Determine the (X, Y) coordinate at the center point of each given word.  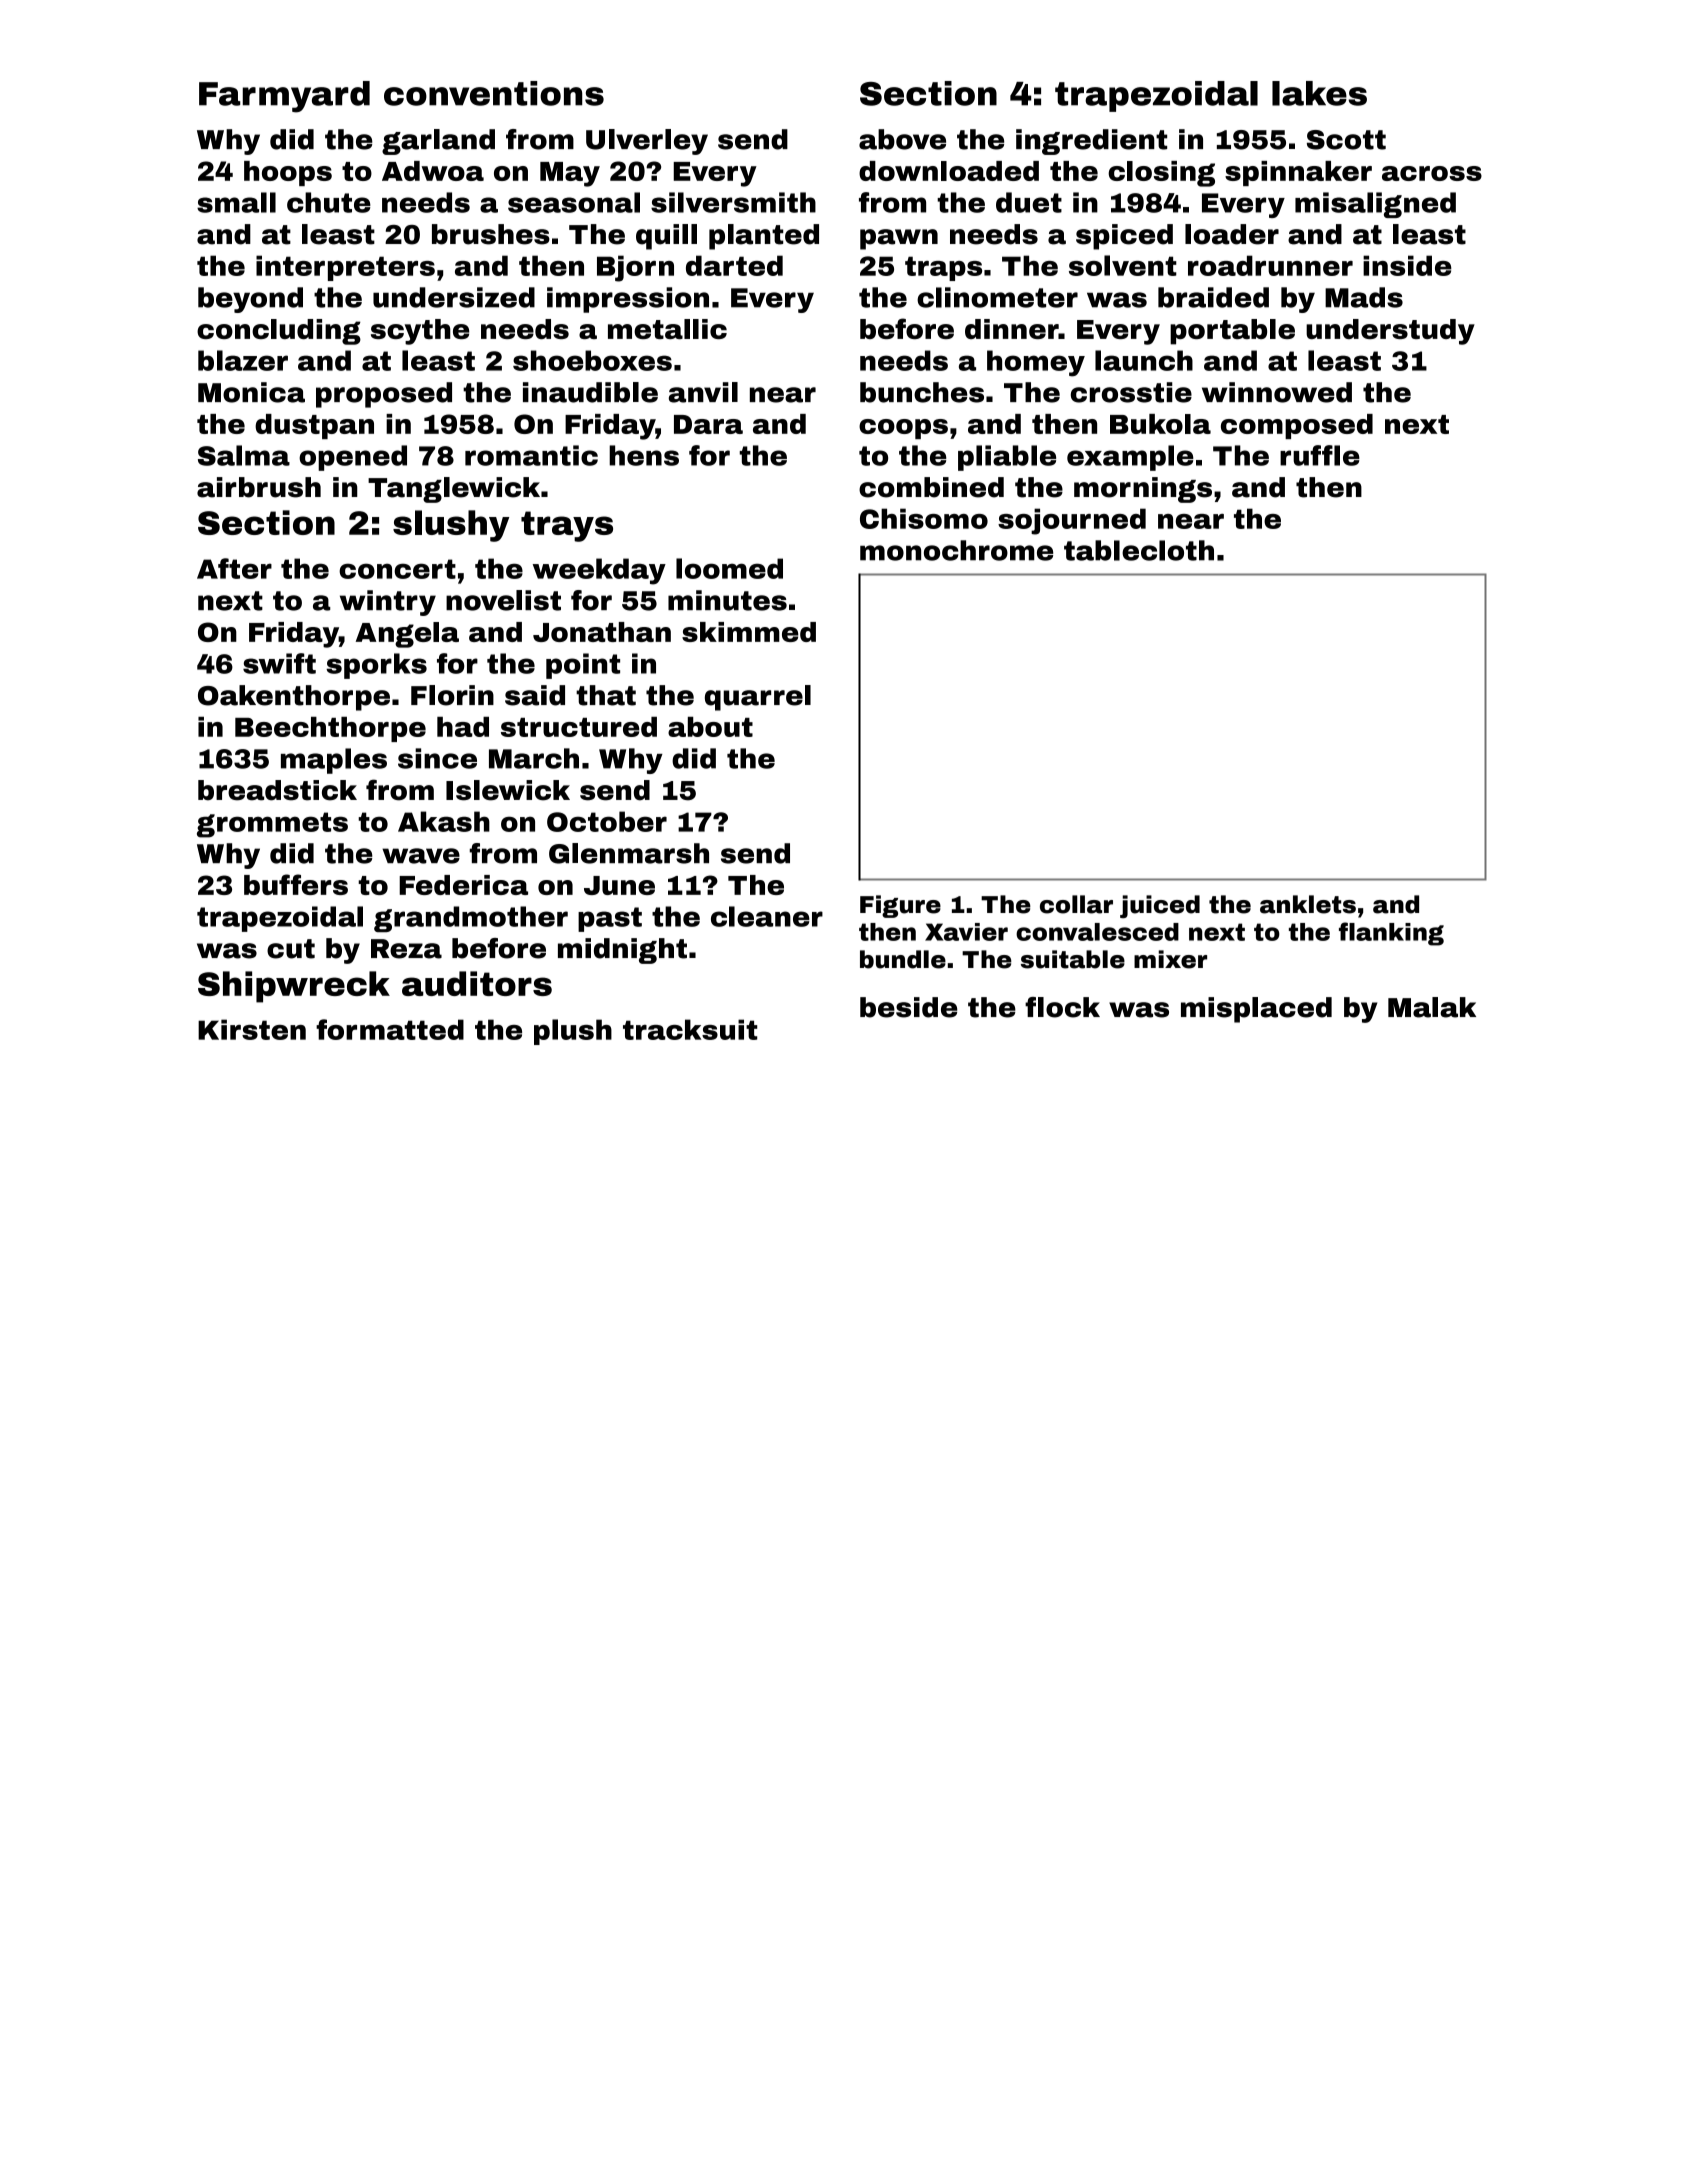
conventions (494, 93)
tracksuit (690, 1029)
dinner (1012, 329)
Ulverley (647, 142)
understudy (1390, 332)
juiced (1160, 906)
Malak (1432, 1007)
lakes (1319, 93)
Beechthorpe (330, 729)
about (710, 727)
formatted (390, 1029)
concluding (279, 332)
